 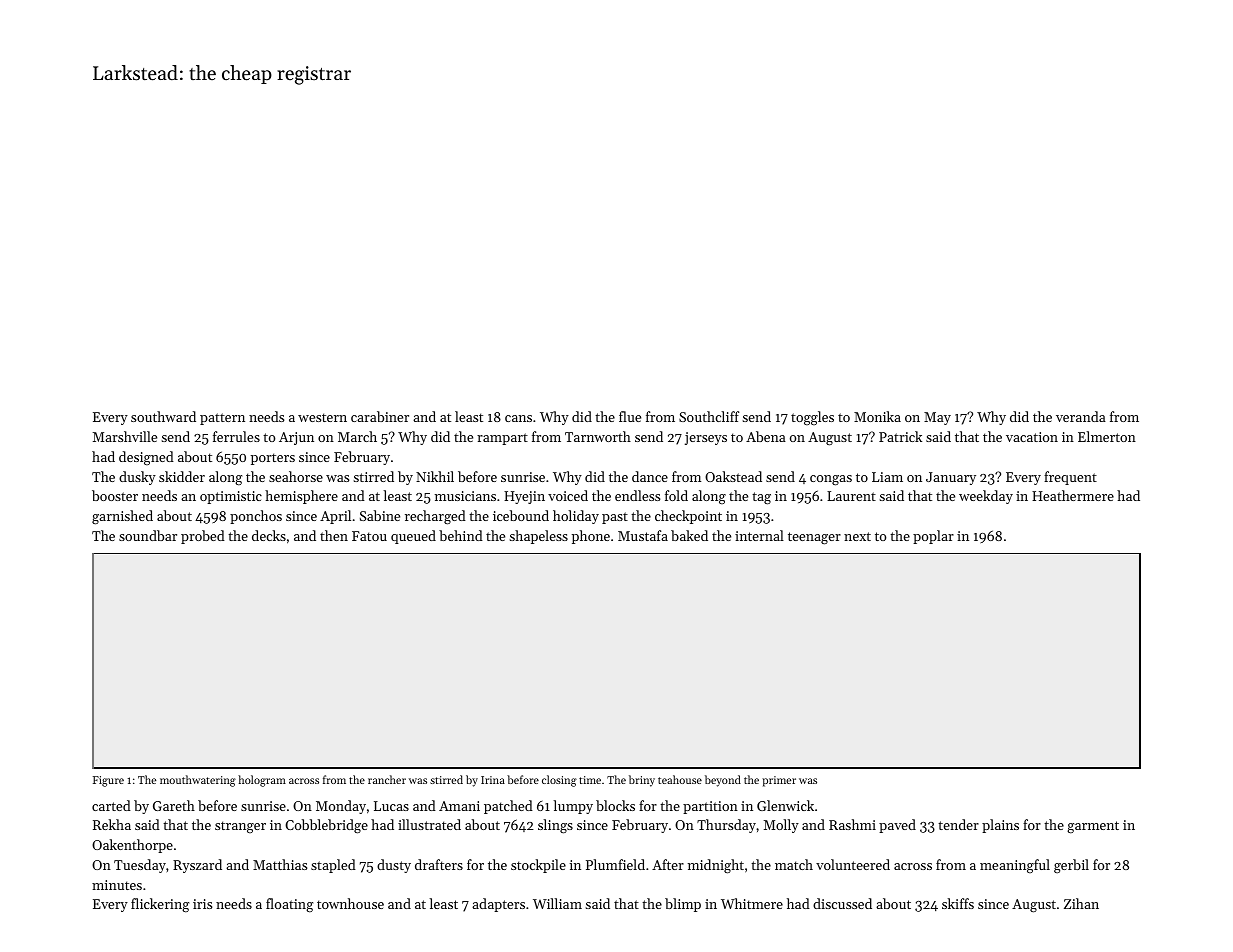 What do you see at coordinates (1000, 826) in the document?
I see `plains` at bounding box center [1000, 826].
